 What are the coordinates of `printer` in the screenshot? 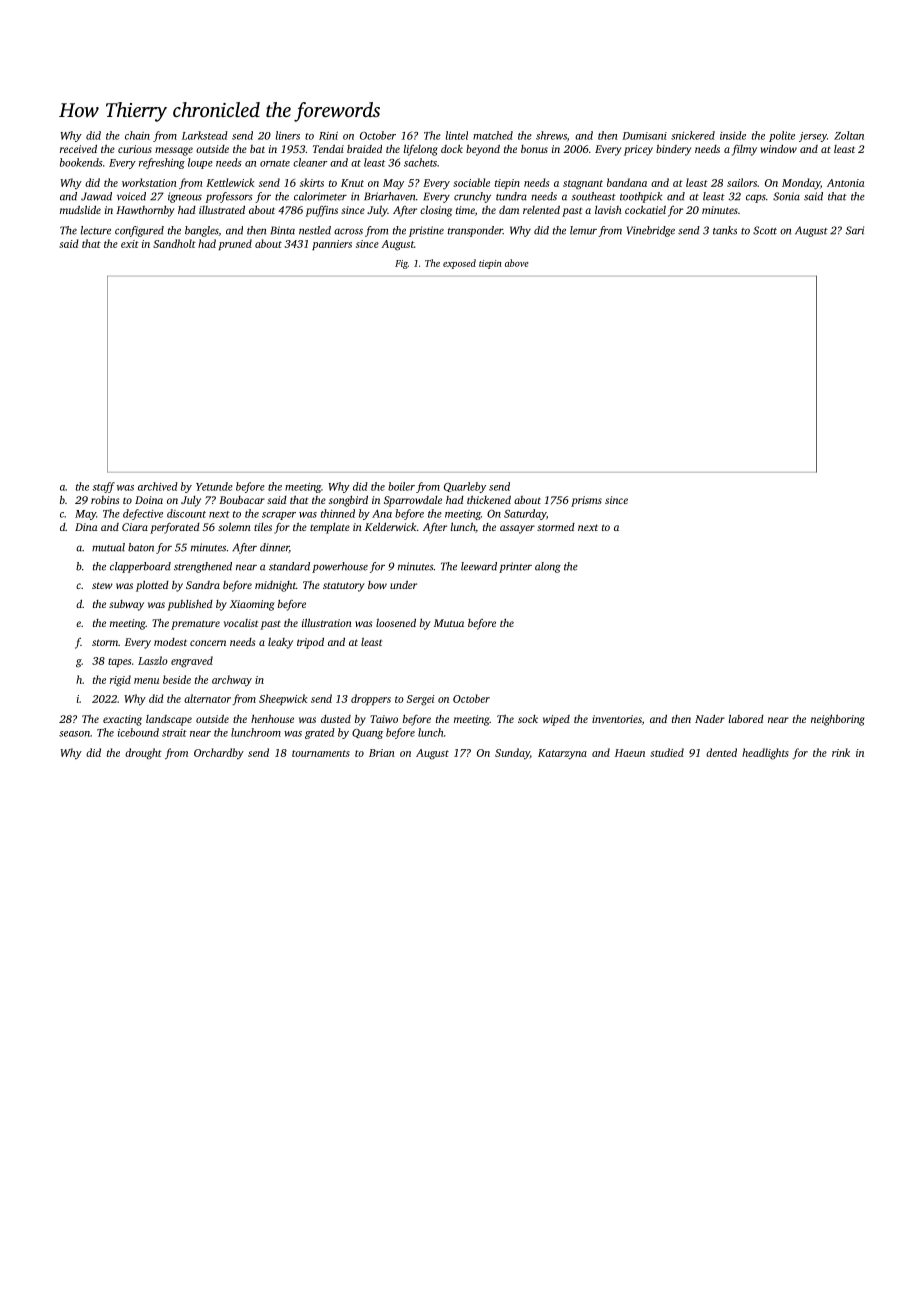 It's located at (515, 567).
